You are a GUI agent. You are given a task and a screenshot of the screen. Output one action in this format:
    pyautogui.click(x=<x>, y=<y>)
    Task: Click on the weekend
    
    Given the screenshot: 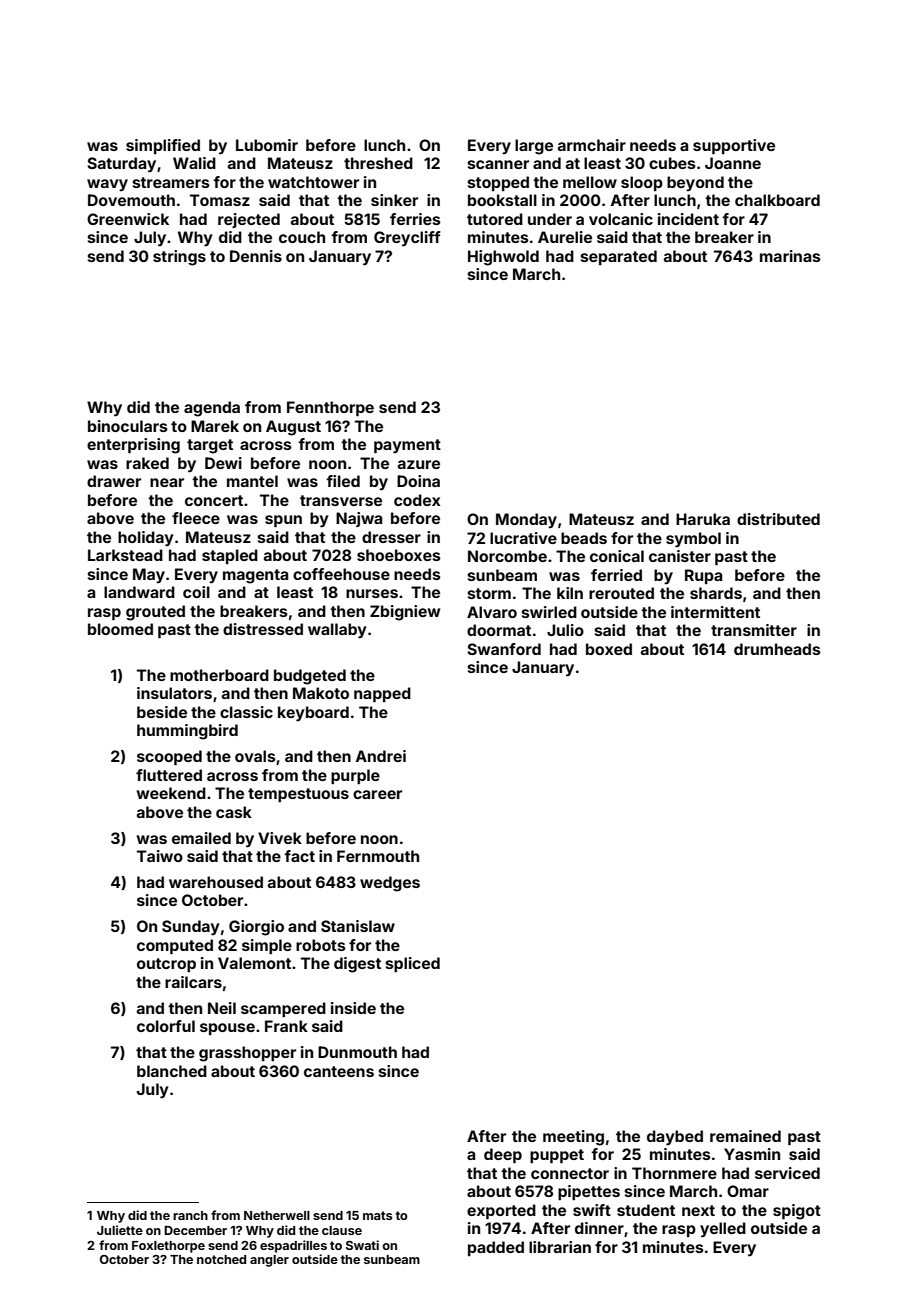 What is the action you would take?
    pyautogui.click(x=171, y=793)
